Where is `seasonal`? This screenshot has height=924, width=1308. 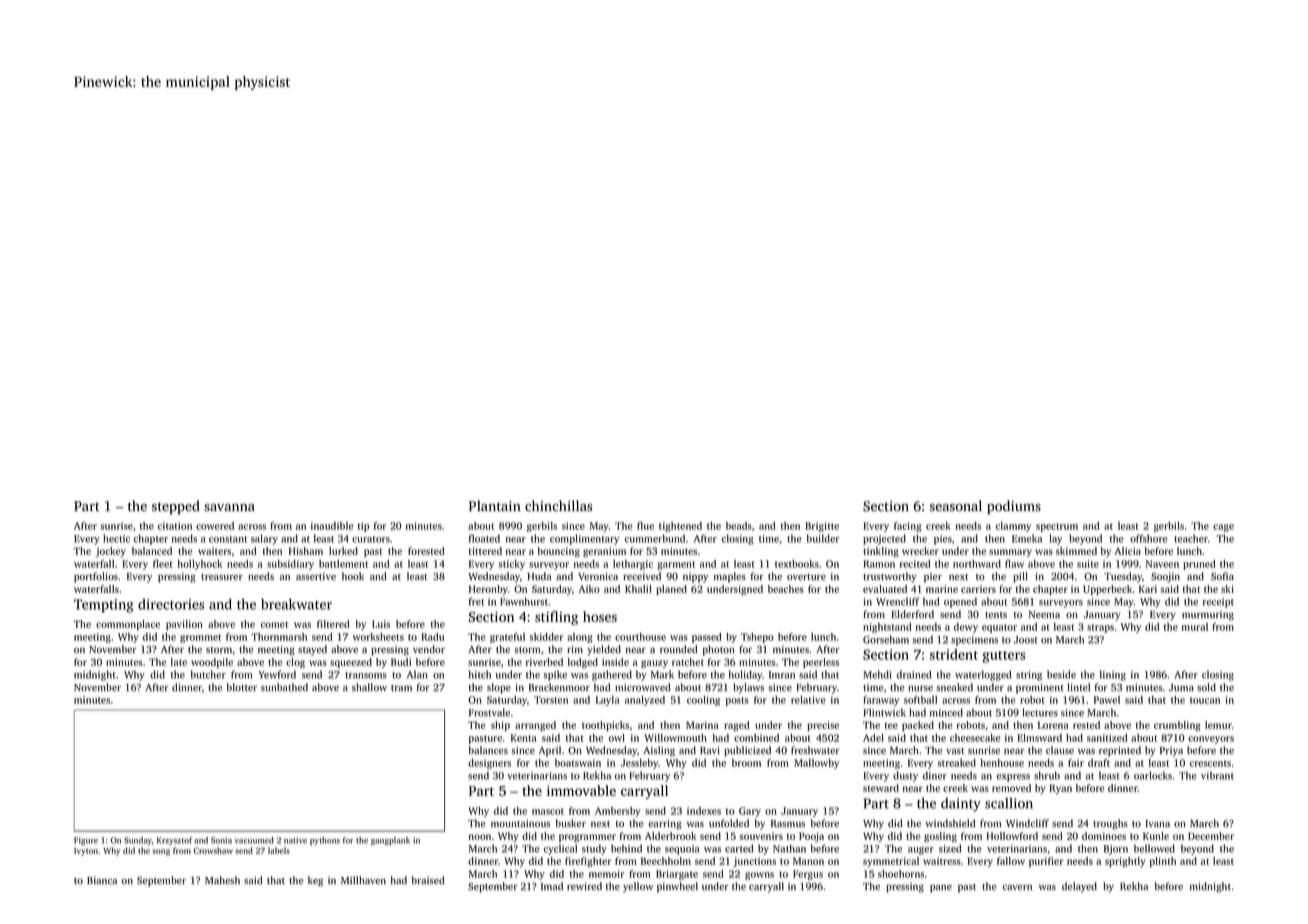 seasonal is located at coordinates (956, 506).
